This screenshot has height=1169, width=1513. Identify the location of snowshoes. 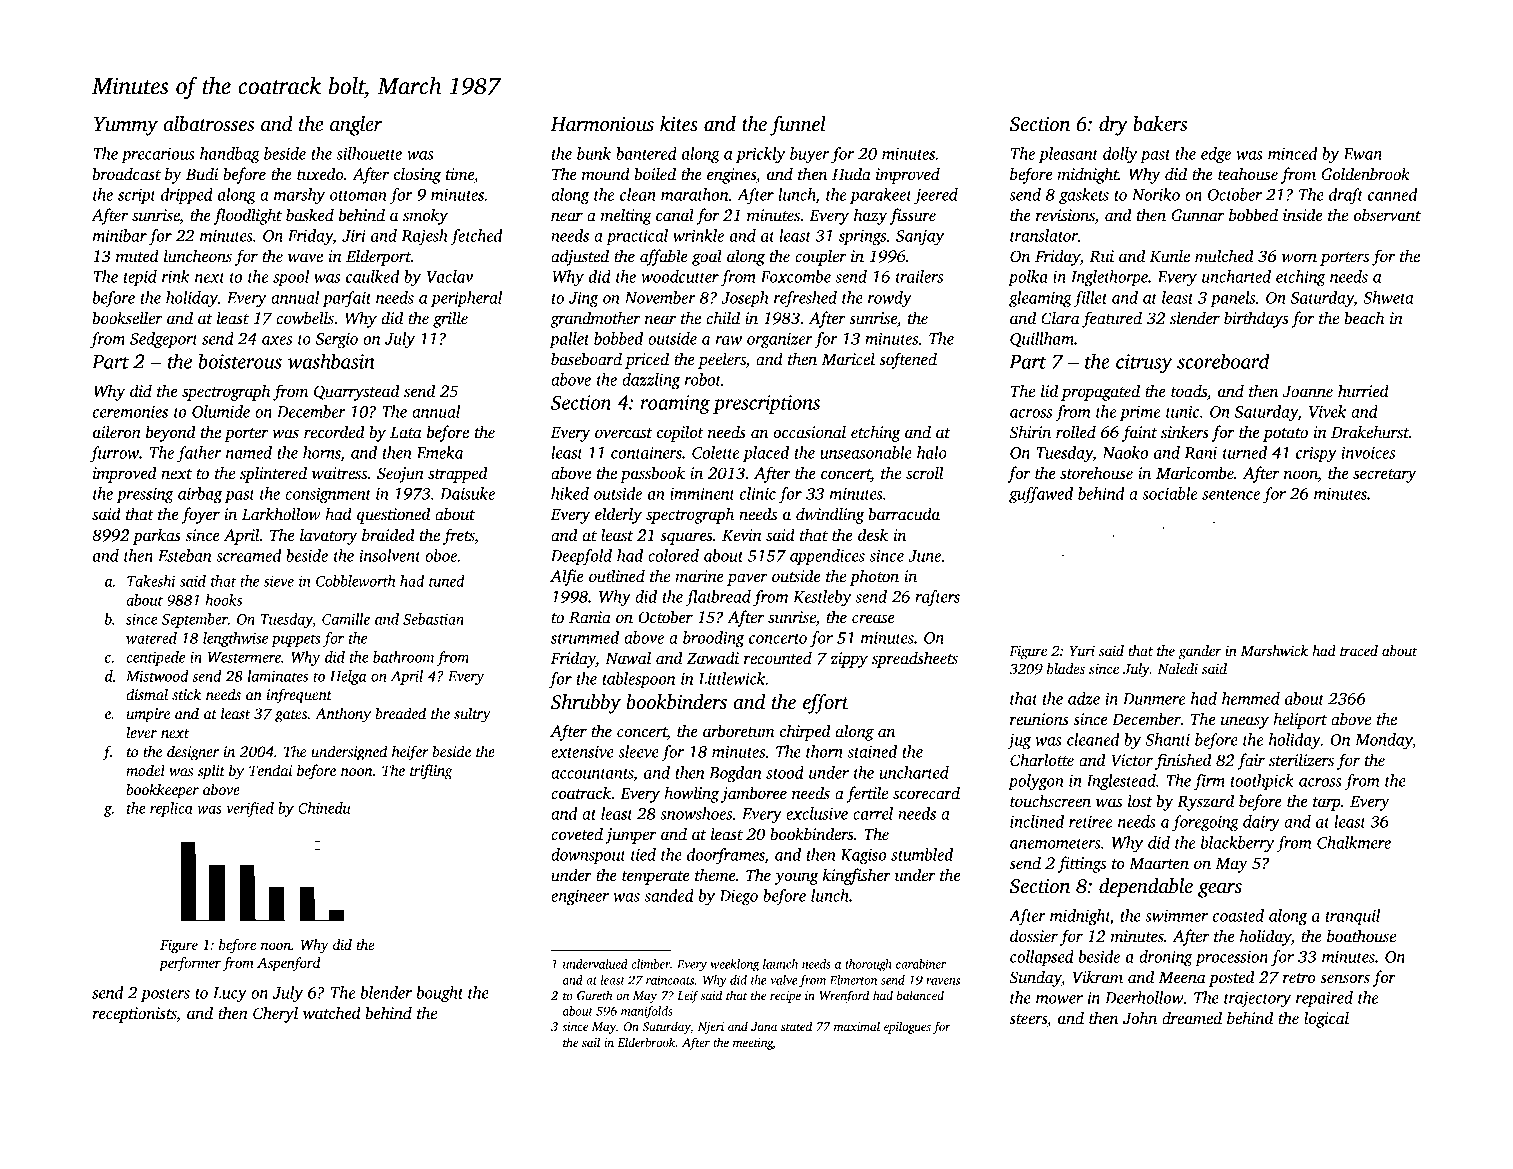
(696, 813).
